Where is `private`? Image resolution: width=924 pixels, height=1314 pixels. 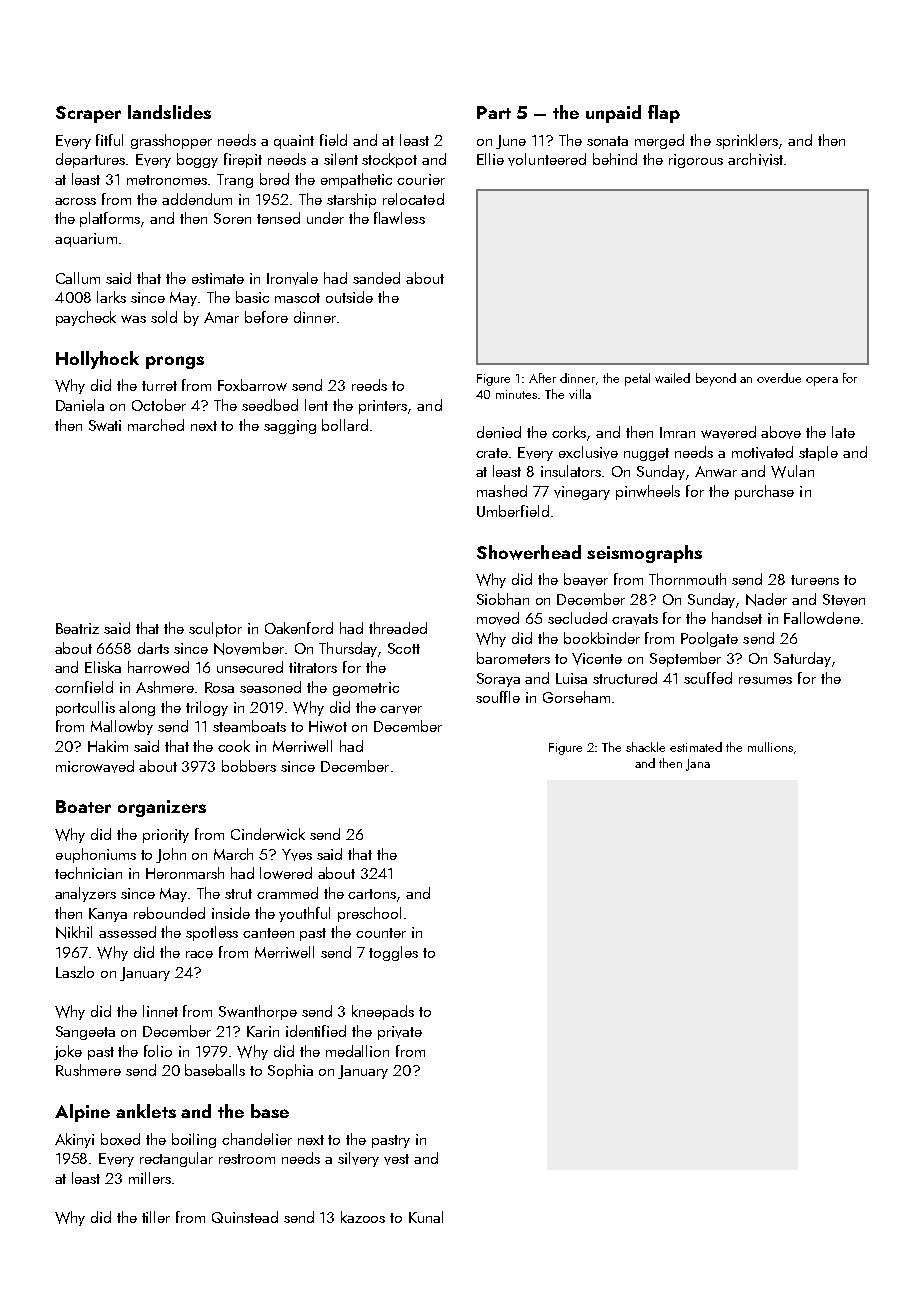 private is located at coordinates (400, 1033).
